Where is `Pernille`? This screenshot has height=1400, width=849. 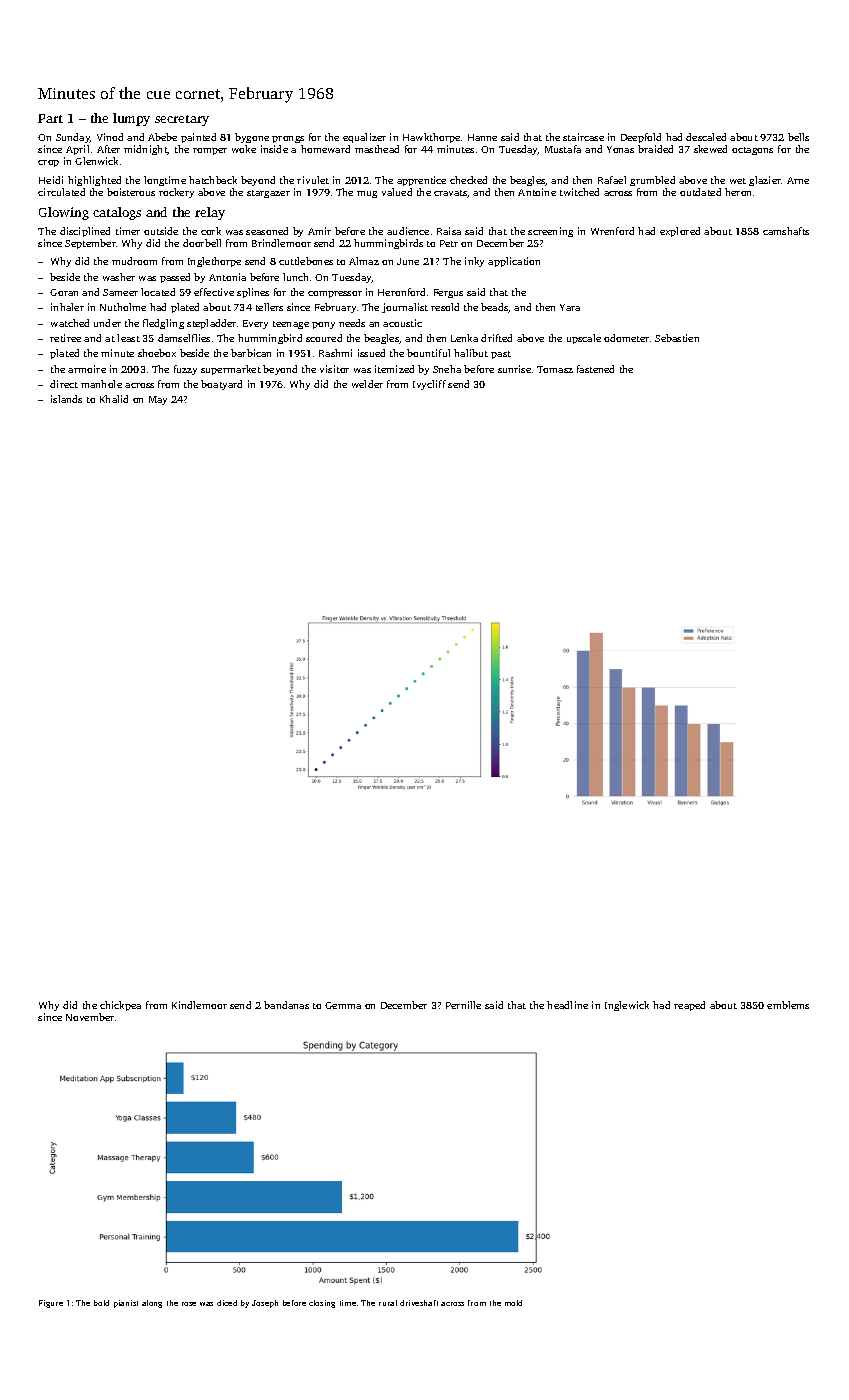
Pernille is located at coordinates (463, 1005).
